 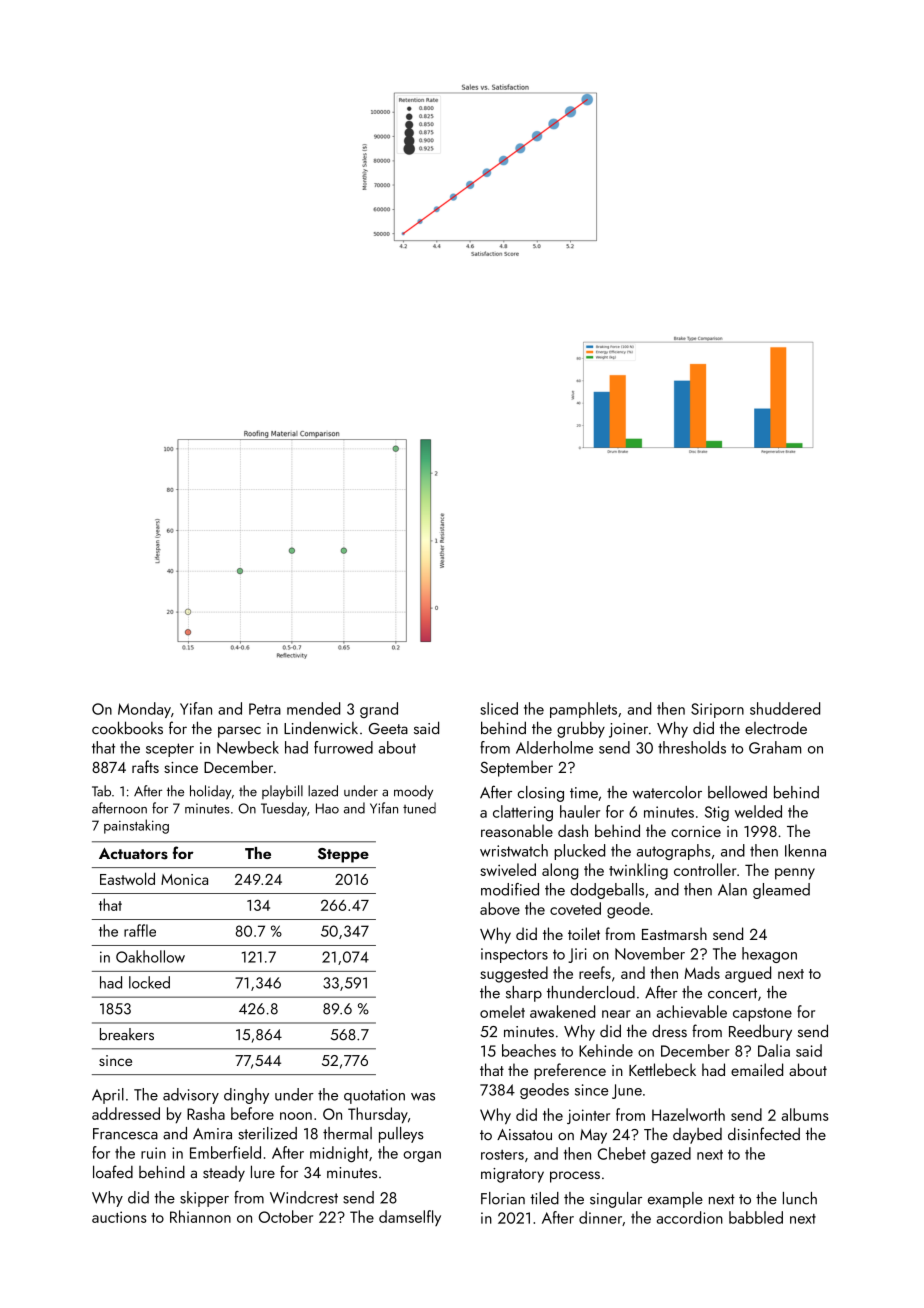 What do you see at coordinates (379, 710) in the screenshot?
I see `grand` at bounding box center [379, 710].
